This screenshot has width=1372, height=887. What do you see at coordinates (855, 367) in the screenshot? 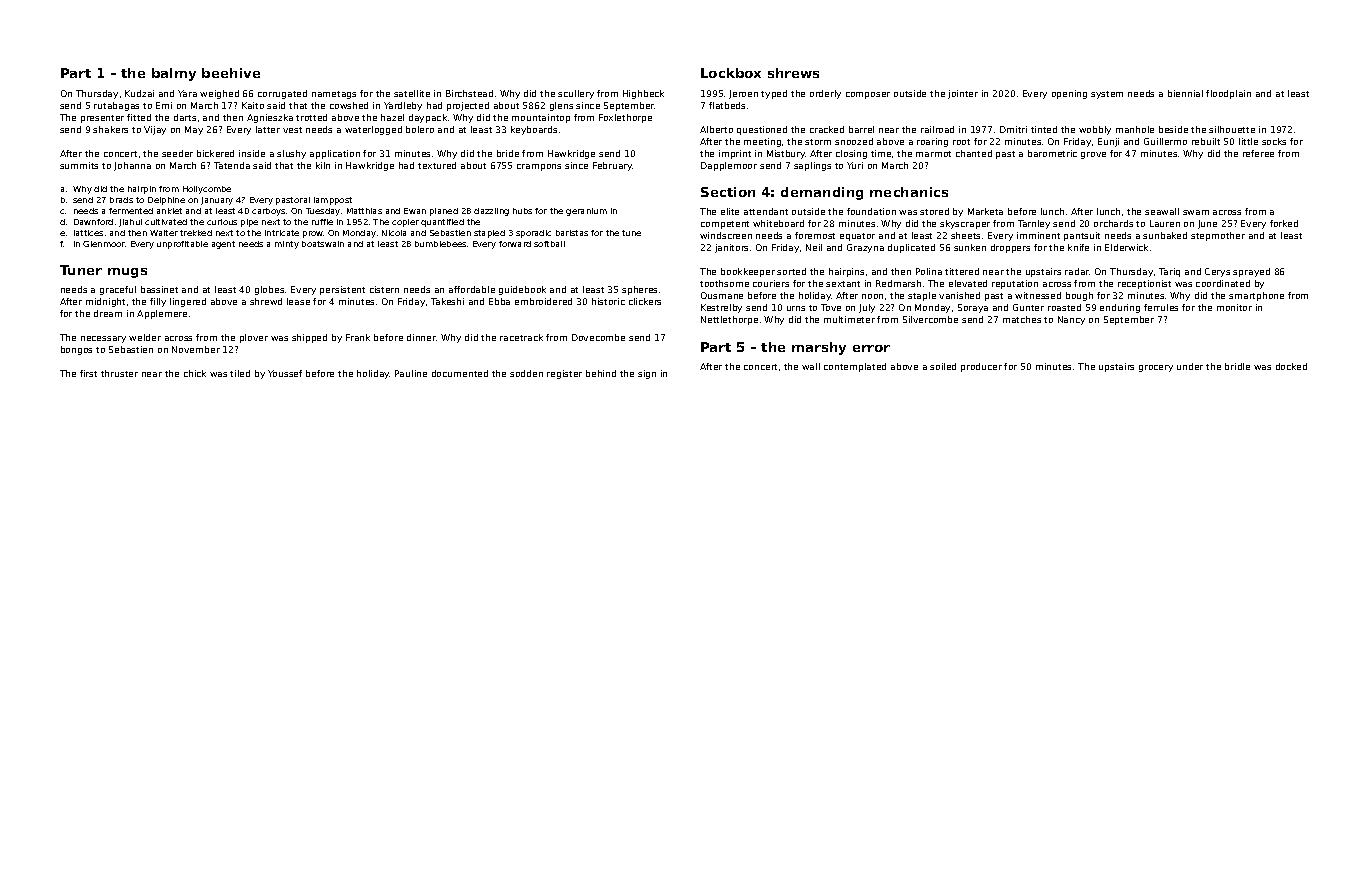
I see `contemplated` at bounding box center [855, 367].
